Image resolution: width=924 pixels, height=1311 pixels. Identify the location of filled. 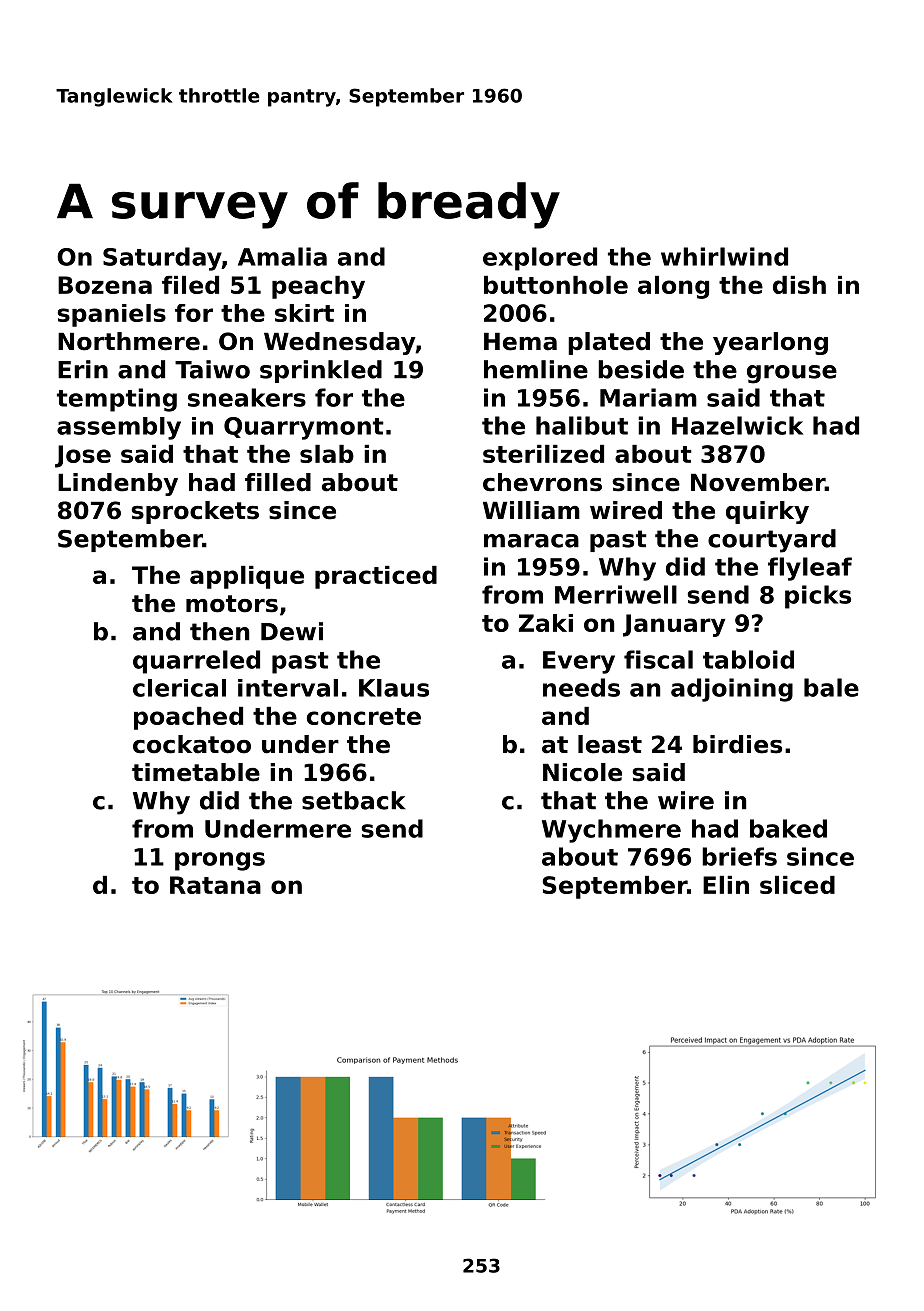
(278, 482).
